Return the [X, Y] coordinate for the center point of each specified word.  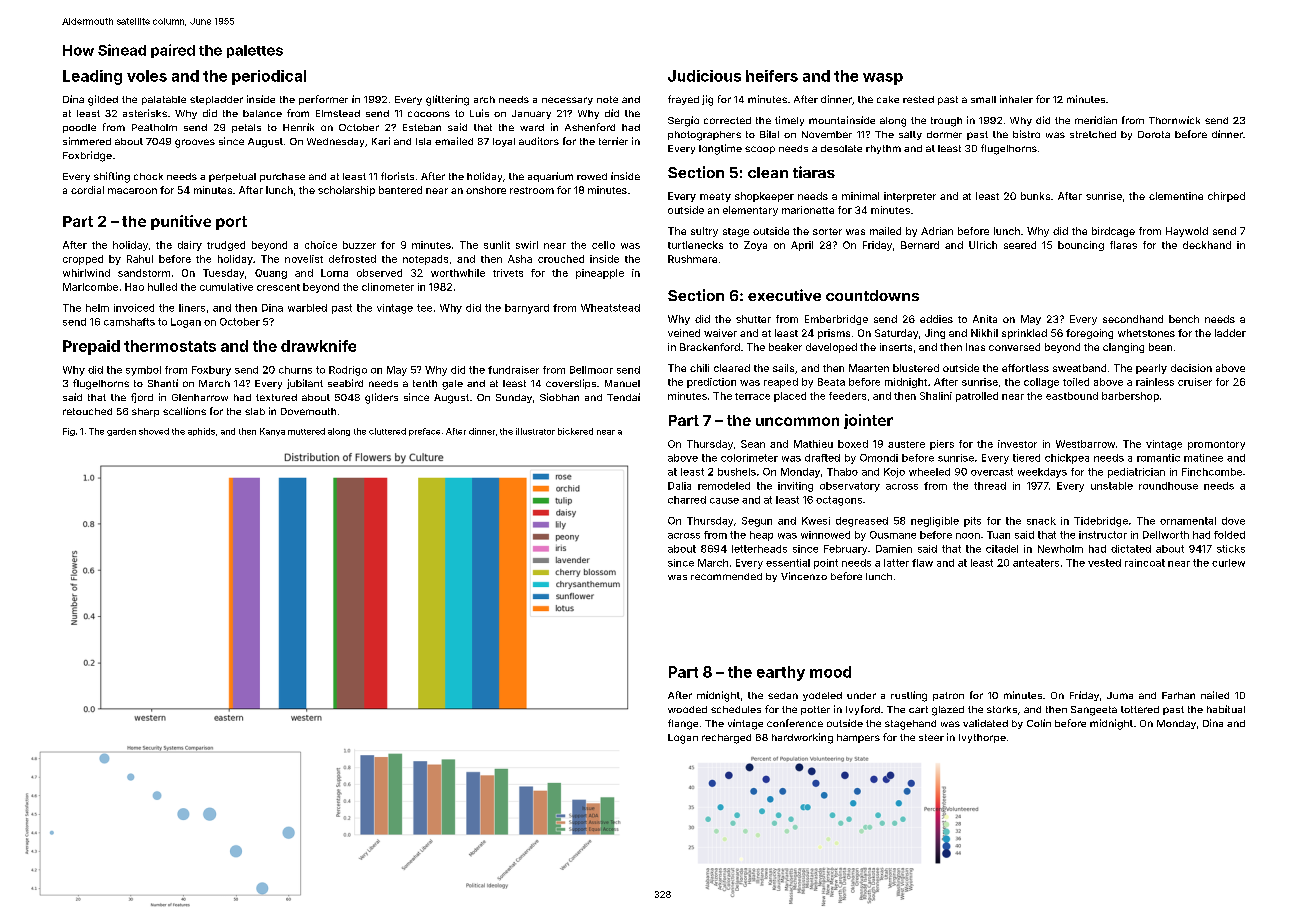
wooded [687, 709]
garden [121, 432]
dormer [944, 134]
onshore [486, 190]
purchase [282, 177]
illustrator [535, 431]
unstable [1112, 486]
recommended [726, 576]
